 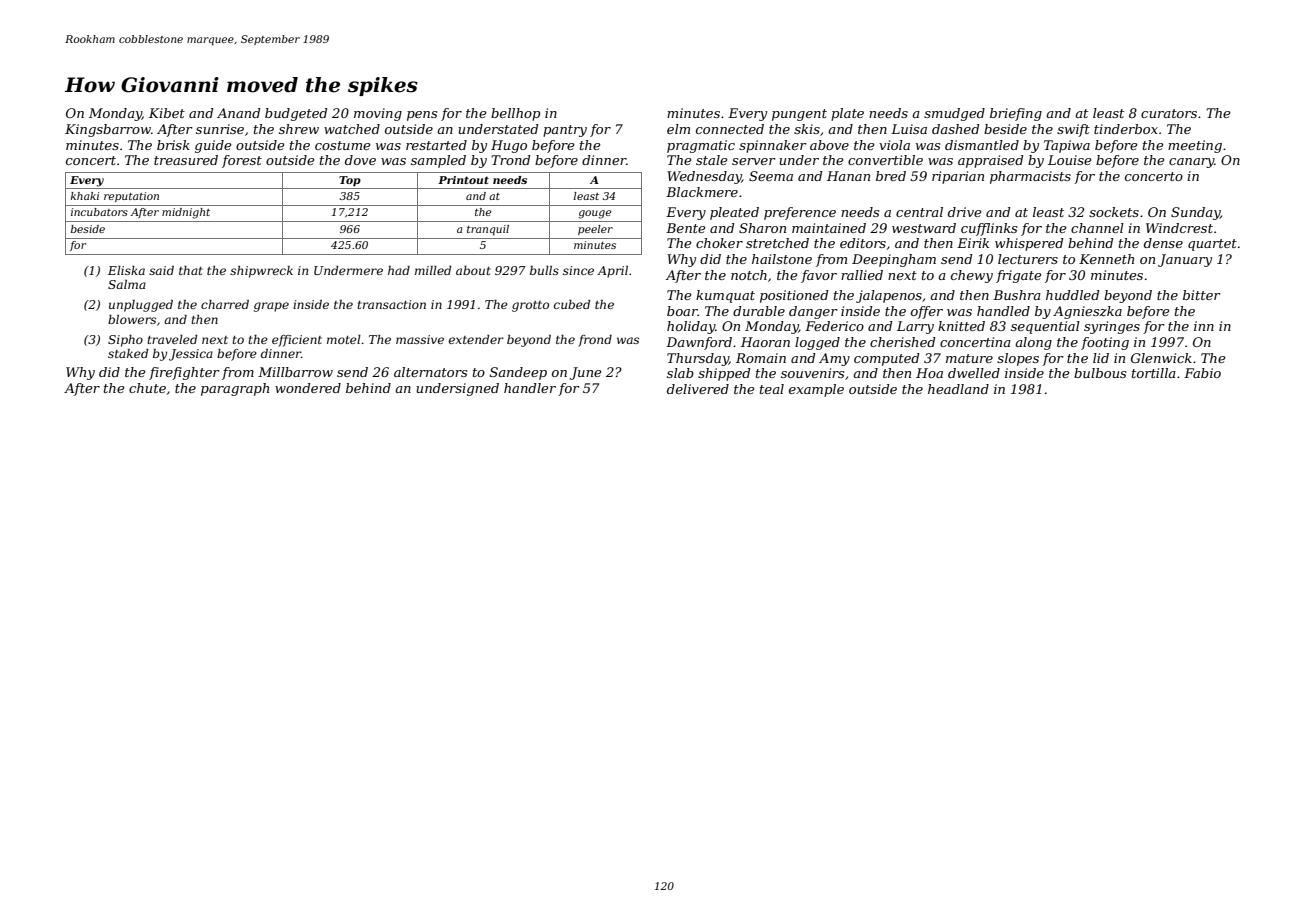 What do you see at coordinates (1169, 113) in the document?
I see `curators` at bounding box center [1169, 113].
